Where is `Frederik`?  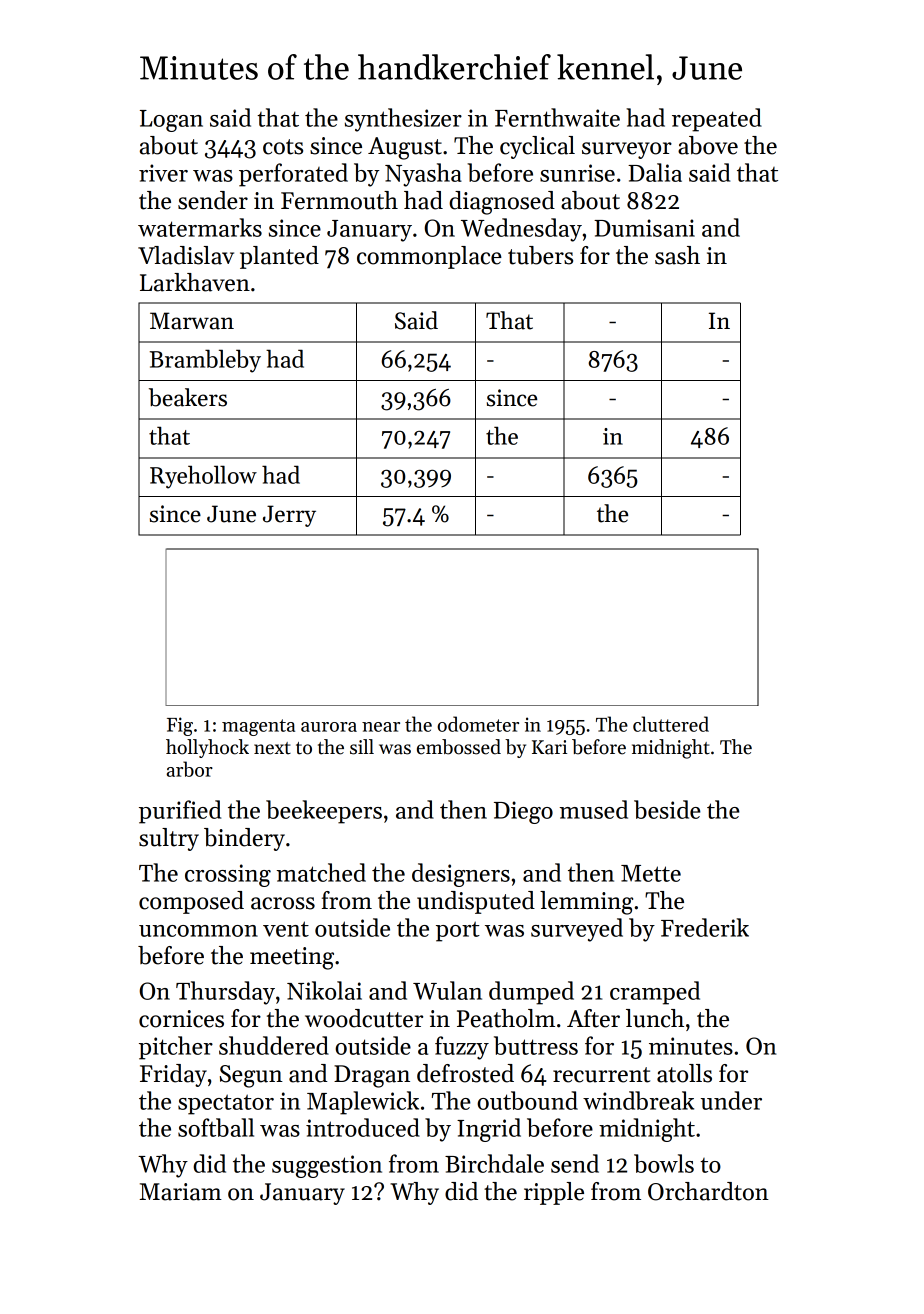
Frederik is located at coordinates (705, 927).
